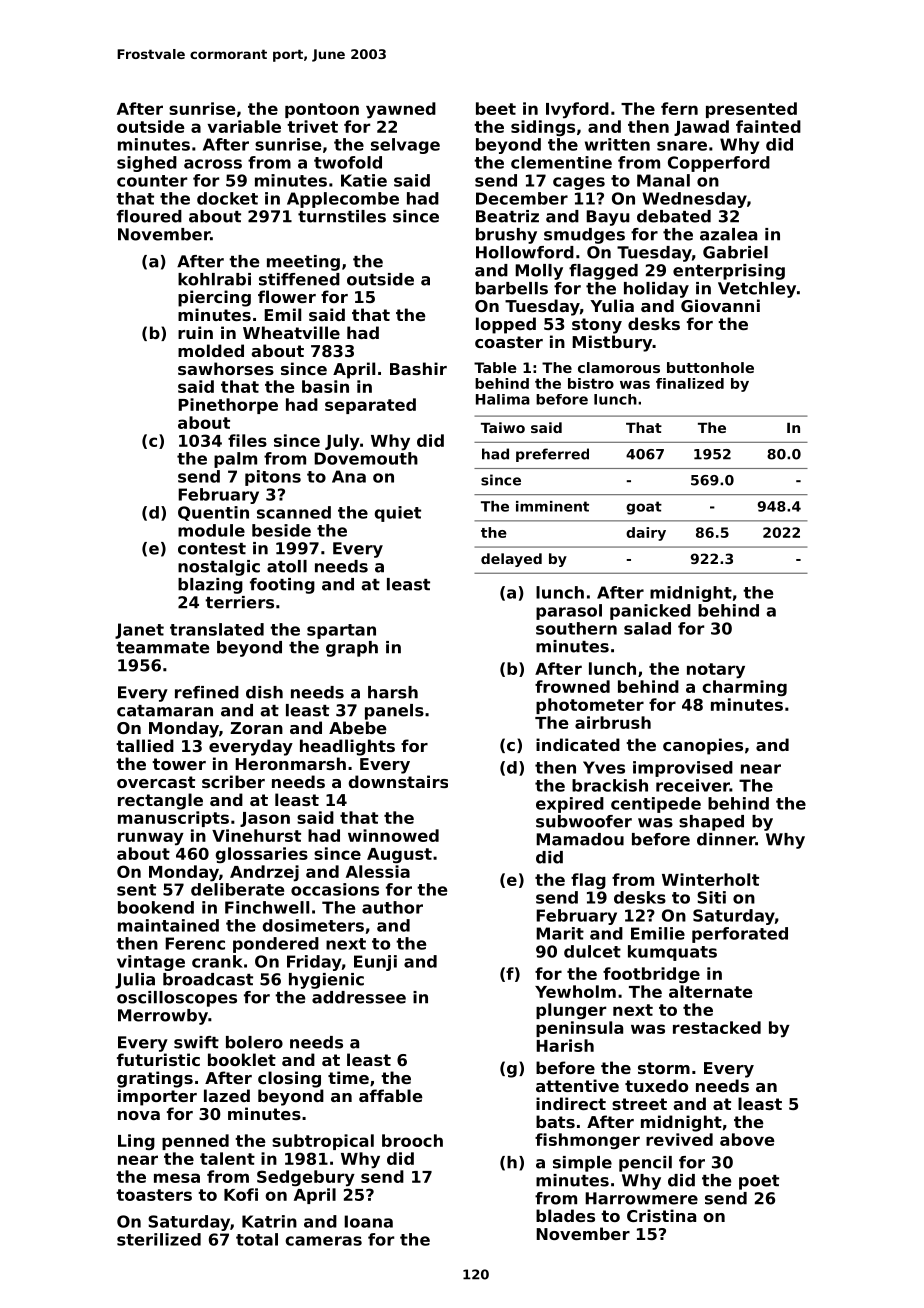 Image resolution: width=924 pixels, height=1308 pixels. Describe the element at coordinates (565, 1215) in the screenshot. I see `blades` at that location.
